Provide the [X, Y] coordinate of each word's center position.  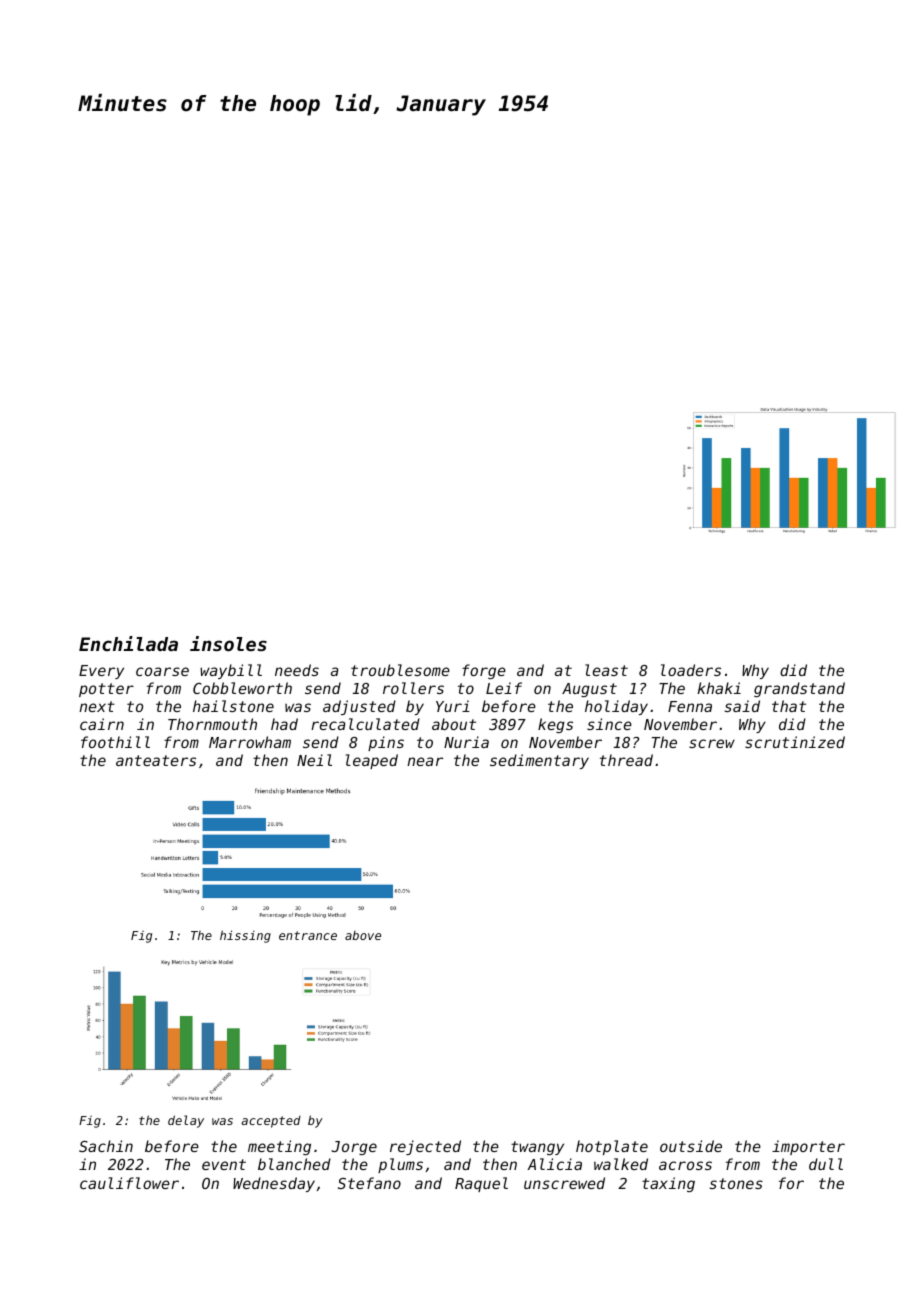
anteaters [156, 760]
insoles [228, 643]
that [789, 706]
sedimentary [539, 761]
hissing [245, 936]
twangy [537, 1148]
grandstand [799, 689]
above [363, 935]
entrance [308, 935]
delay [186, 1121]
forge [484, 671]
